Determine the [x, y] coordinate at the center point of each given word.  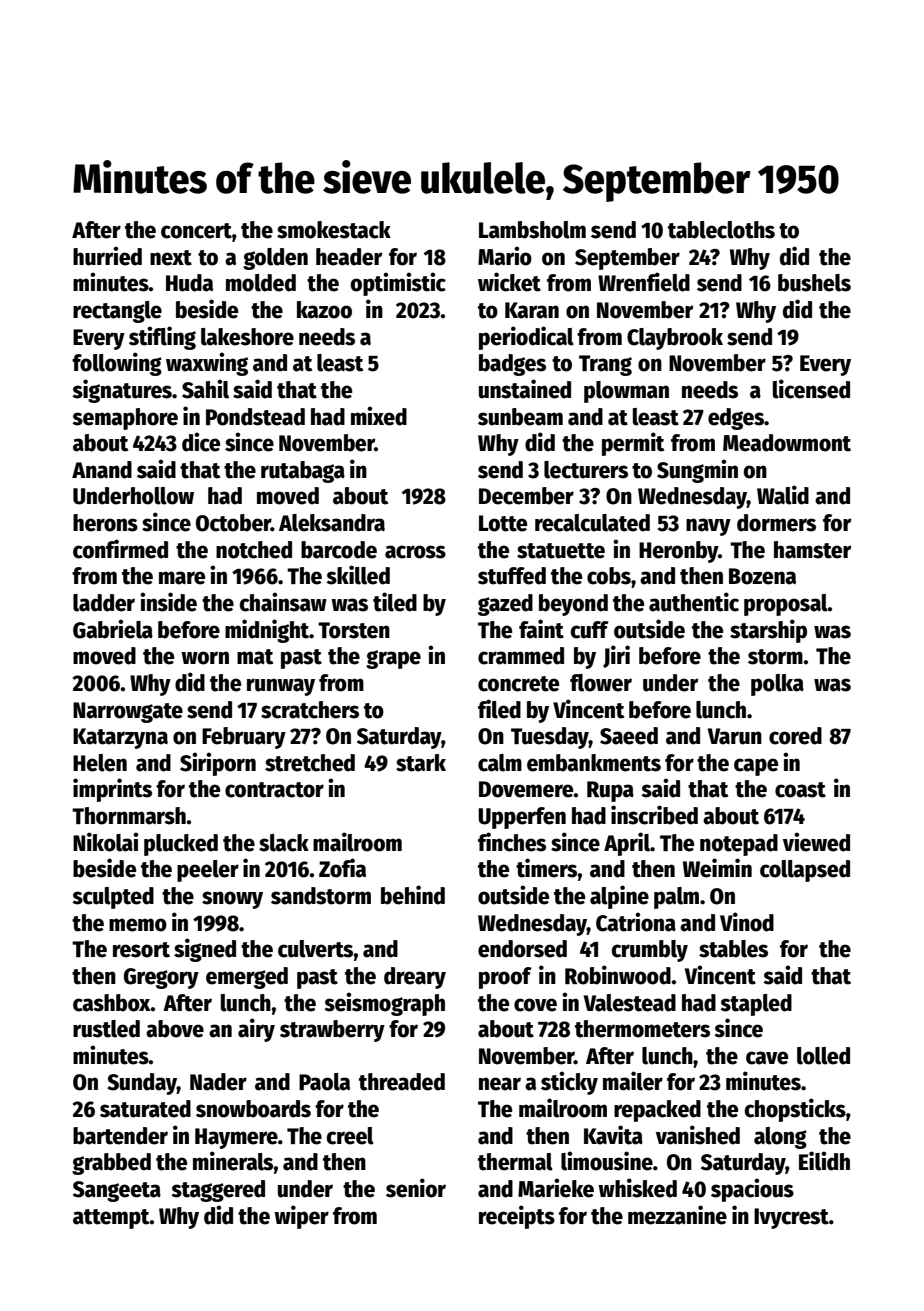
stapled [756, 1005]
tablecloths [721, 230]
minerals [233, 1161]
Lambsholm [532, 230]
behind [413, 895]
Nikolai [105, 842]
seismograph [384, 1004]
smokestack [334, 230]
